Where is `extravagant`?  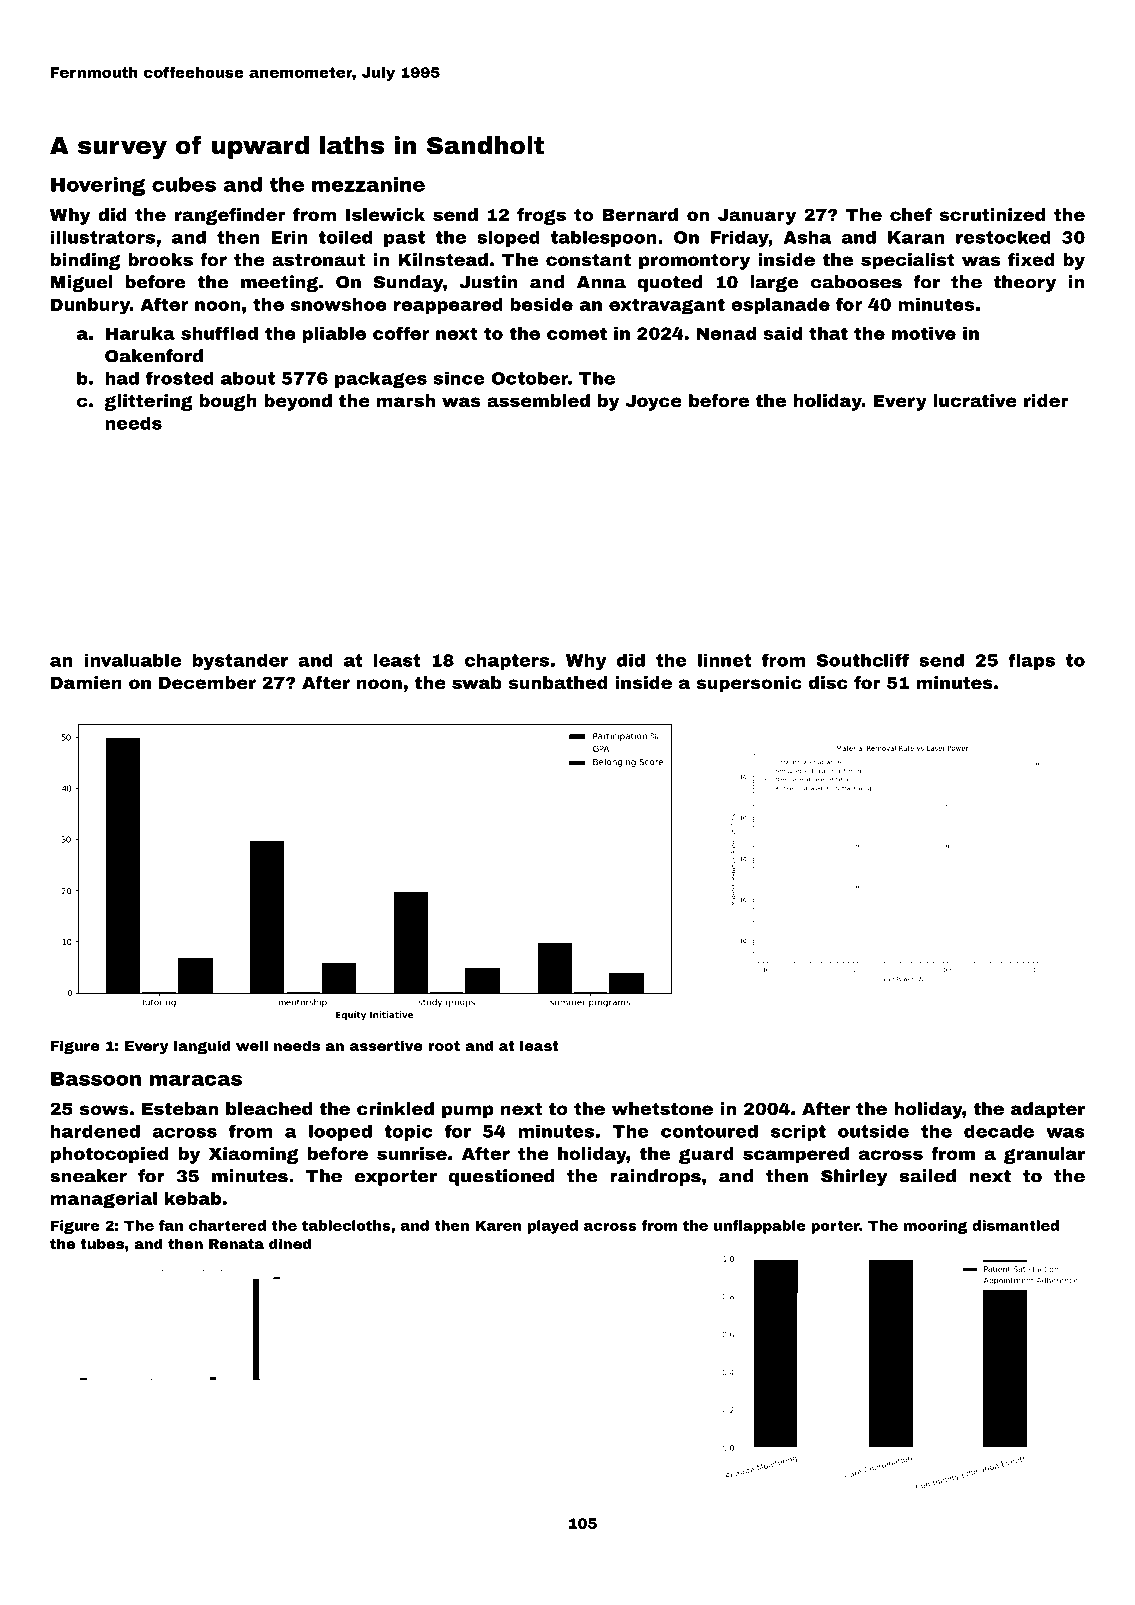 extravagant is located at coordinates (667, 306).
